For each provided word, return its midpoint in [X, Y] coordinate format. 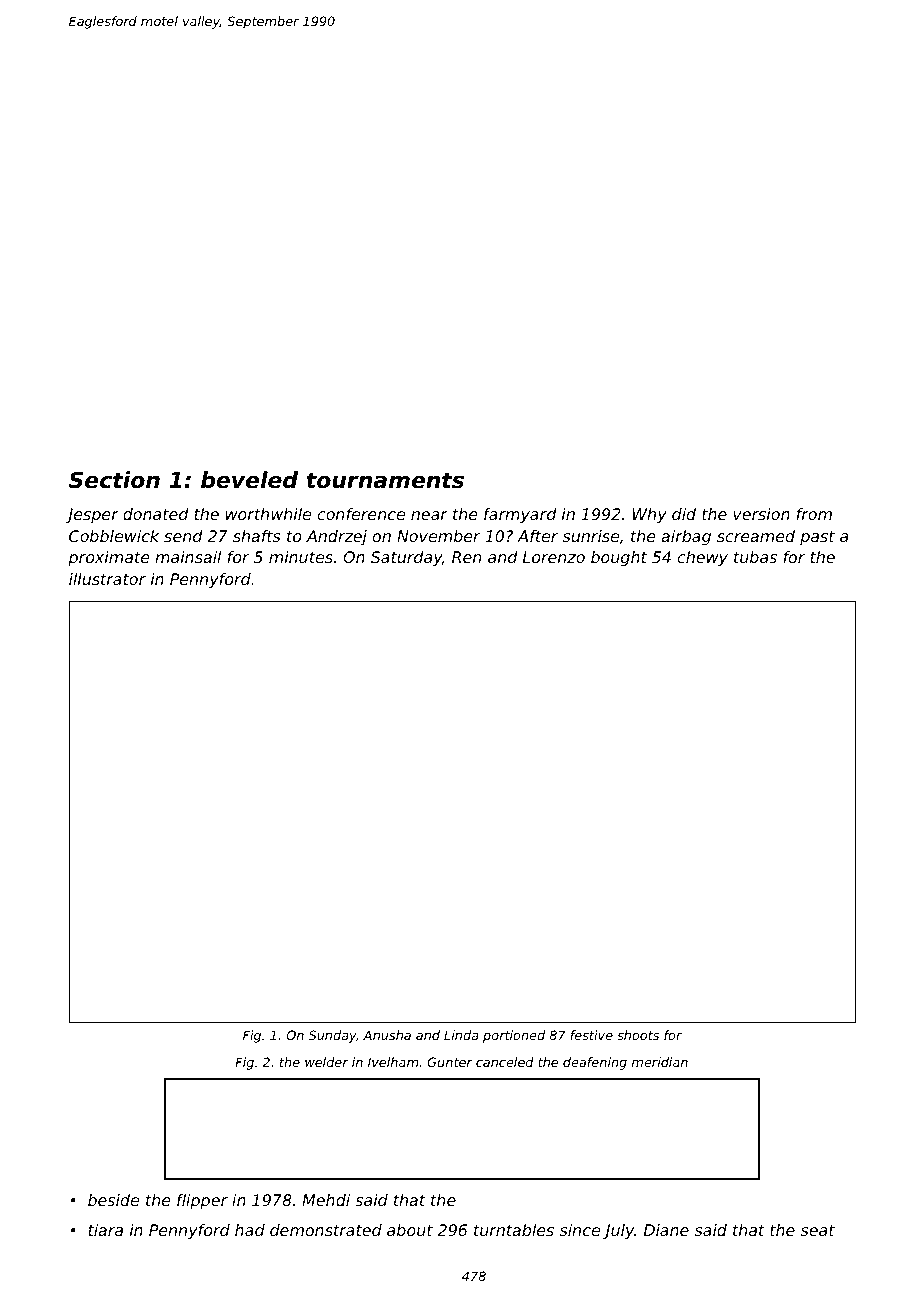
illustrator [107, 579]
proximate [109, 559]
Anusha [387, 1035]
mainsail [188, 557]
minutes [301, 557]
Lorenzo [554, 557]
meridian [660, 1062]
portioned [514, 1036]
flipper [202, 1202]
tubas [755, 557]
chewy [703, 559]
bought [619, 559]
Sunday [332, 1036]
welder [326, 1062]
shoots [638, 1035]
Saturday [406, 559]
